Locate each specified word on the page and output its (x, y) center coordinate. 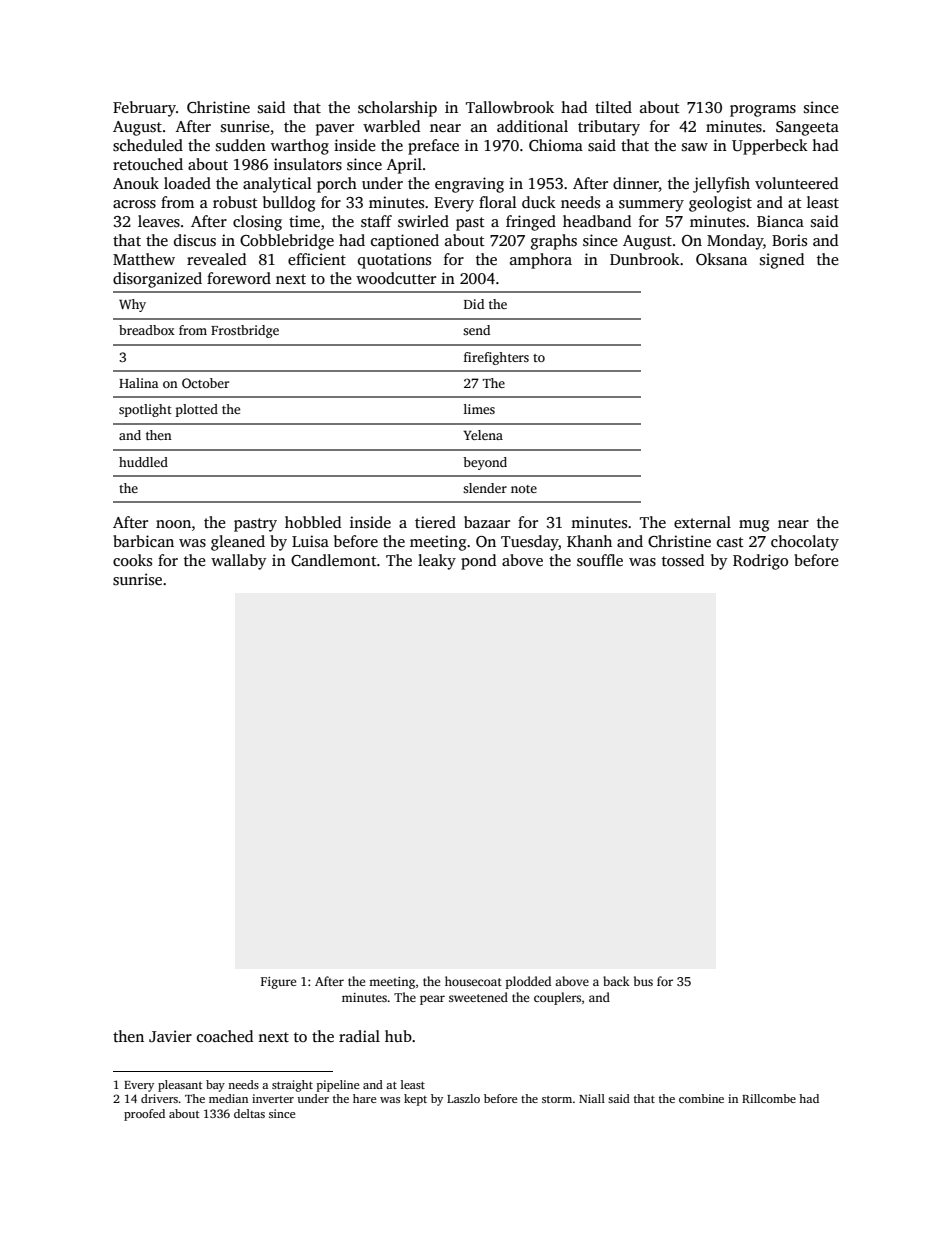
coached (225, 1036)
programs (763, 111)
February (144, 109)
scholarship (397, 109)
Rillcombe (769, 1098)
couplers (557, 998)
